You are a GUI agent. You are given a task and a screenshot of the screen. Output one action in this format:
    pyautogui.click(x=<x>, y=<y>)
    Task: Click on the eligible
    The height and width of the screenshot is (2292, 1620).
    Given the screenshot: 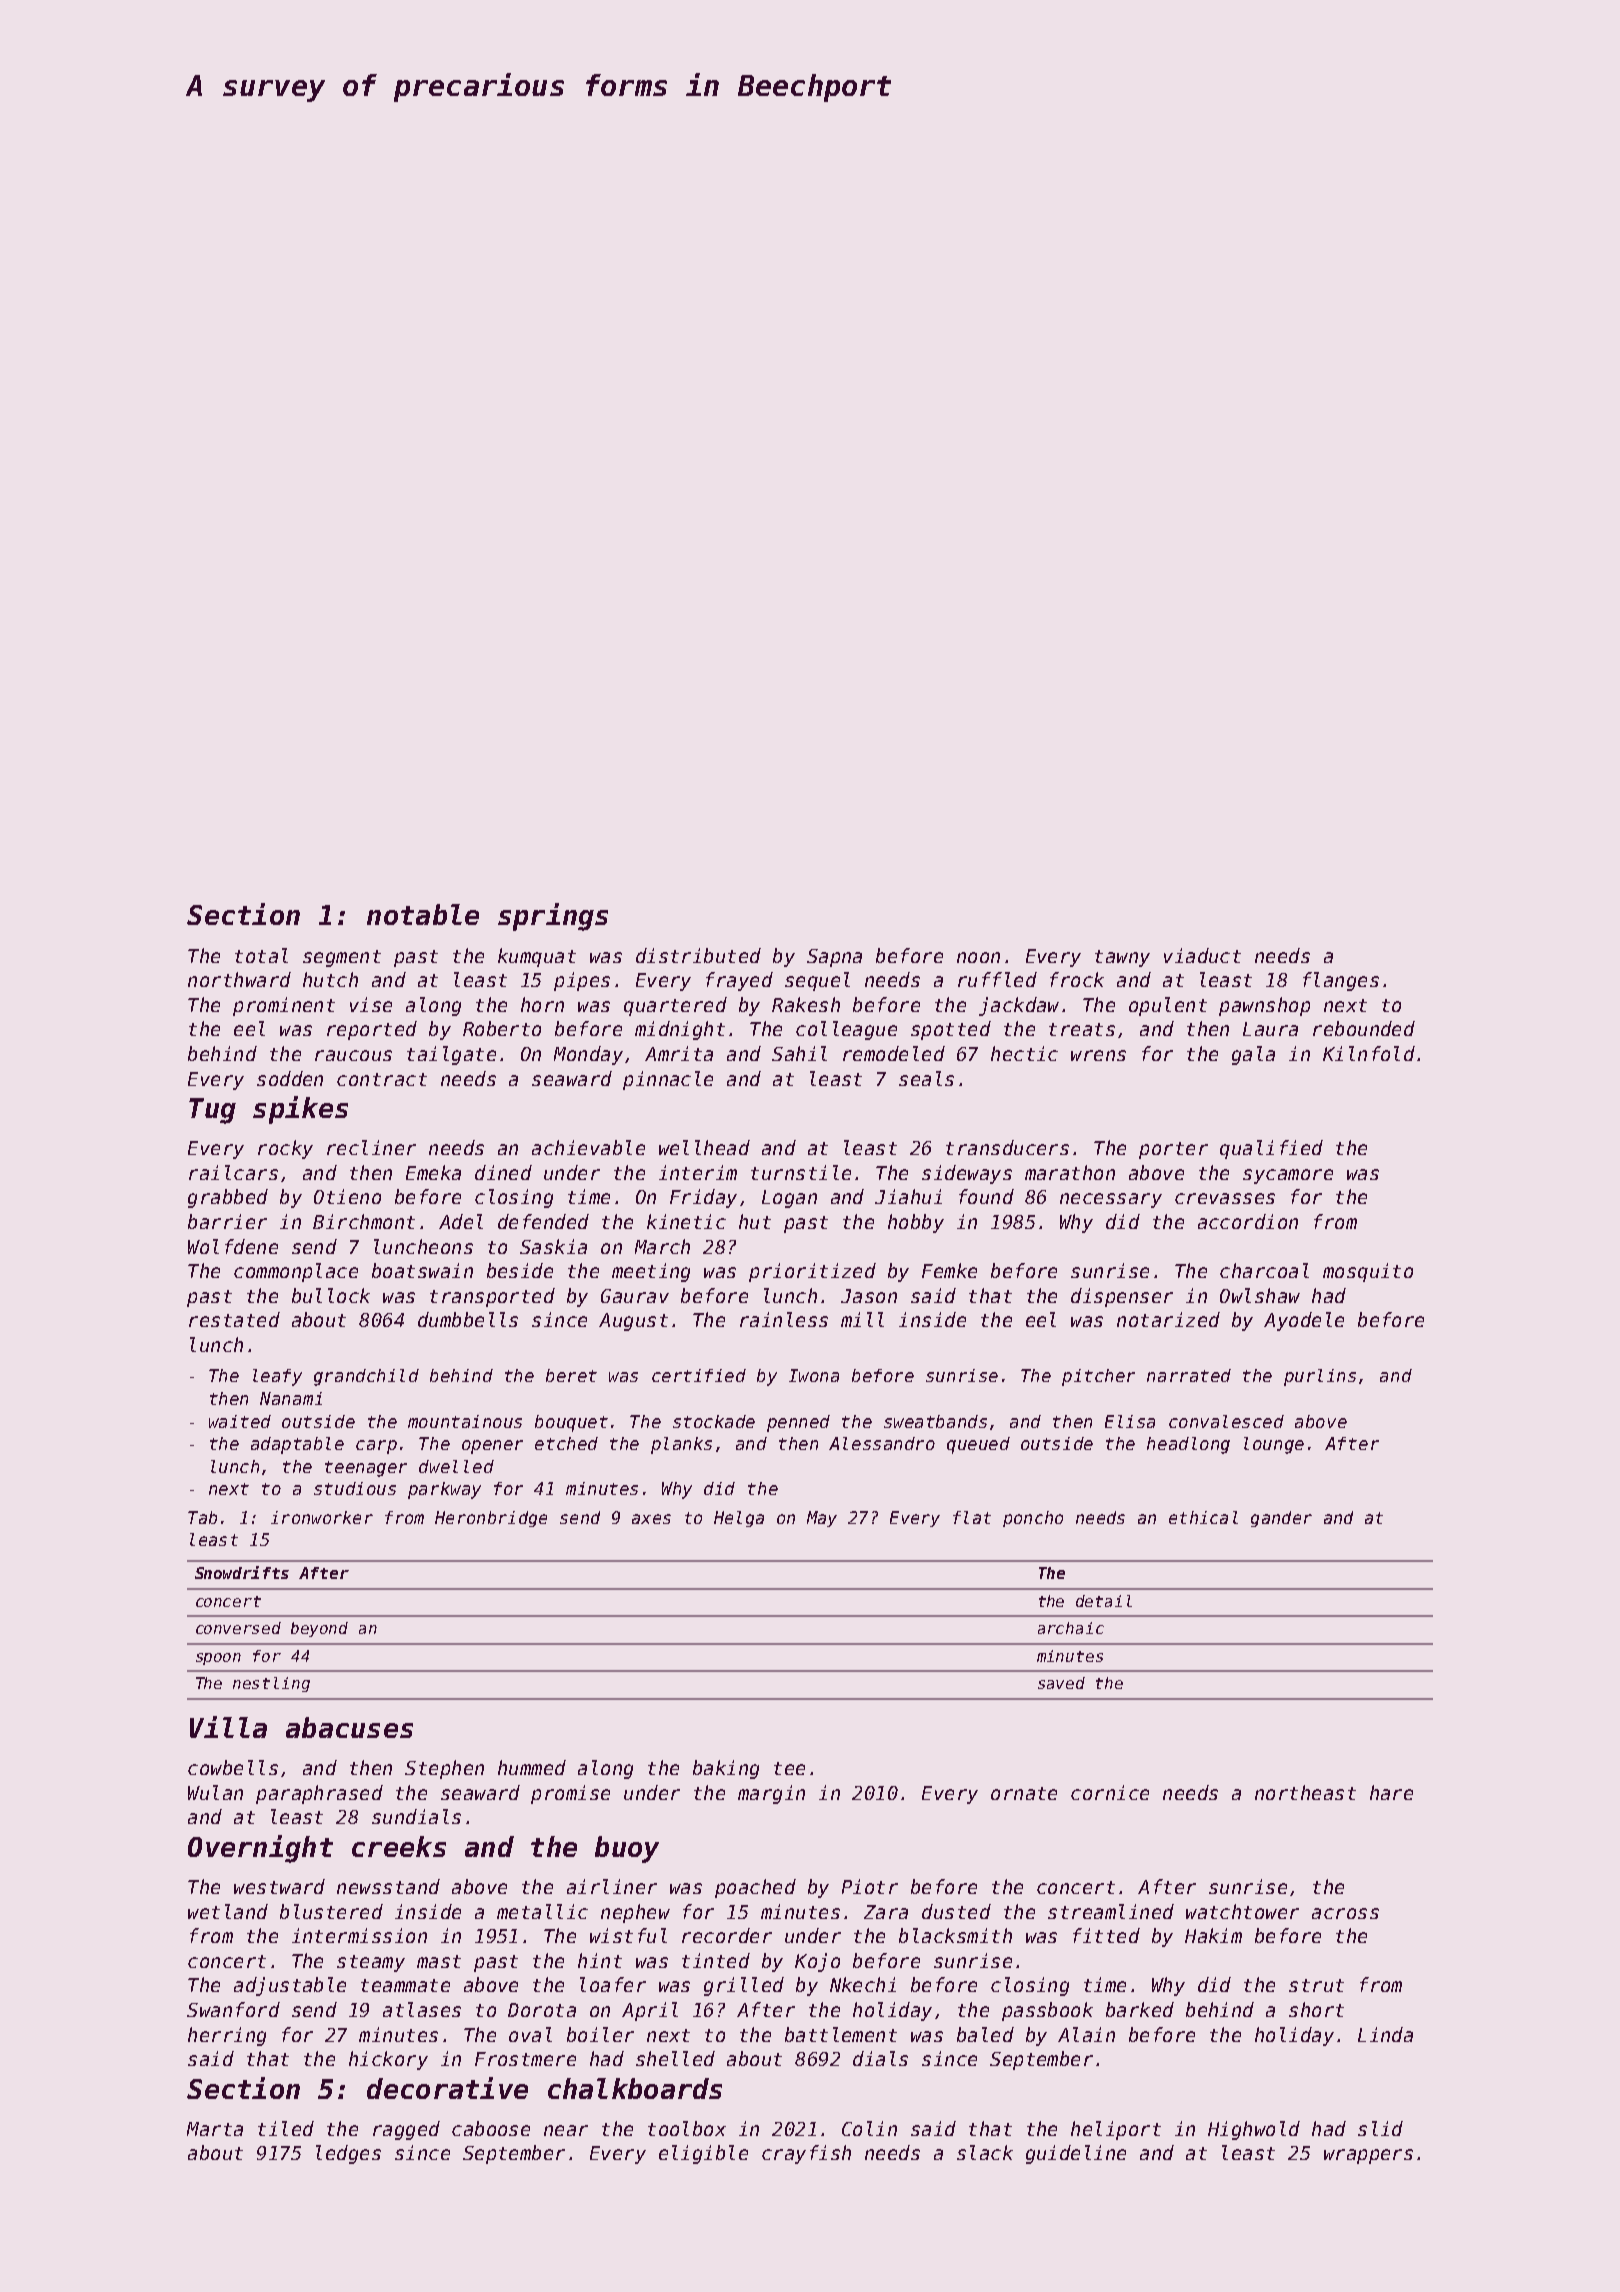 What is the action you would take?
    pyautogui.click(x=703, y=2154)
